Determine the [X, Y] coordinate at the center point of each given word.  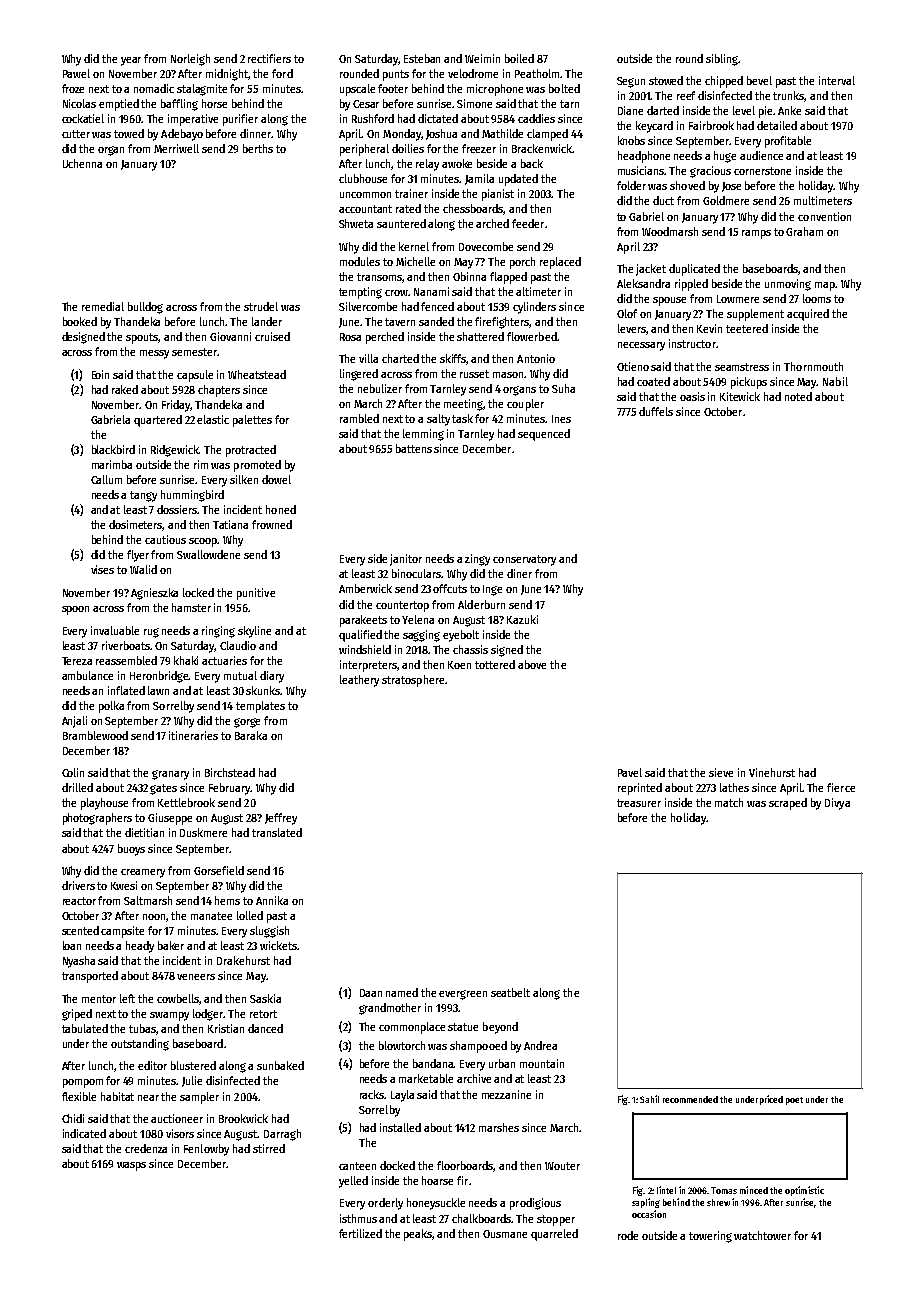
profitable [788, 142]
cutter [76, 134]
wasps [131, 1166]
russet [474, 374]
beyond [500, 1028]
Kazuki [522, 619]
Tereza [77, 661]
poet [794, 1101]
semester [194, 352]
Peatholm [537, 73]
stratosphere [413, 681]
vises [102, 569]
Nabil [835, 381]
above [532, 664]
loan [72, 945]
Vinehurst [772, 772]
